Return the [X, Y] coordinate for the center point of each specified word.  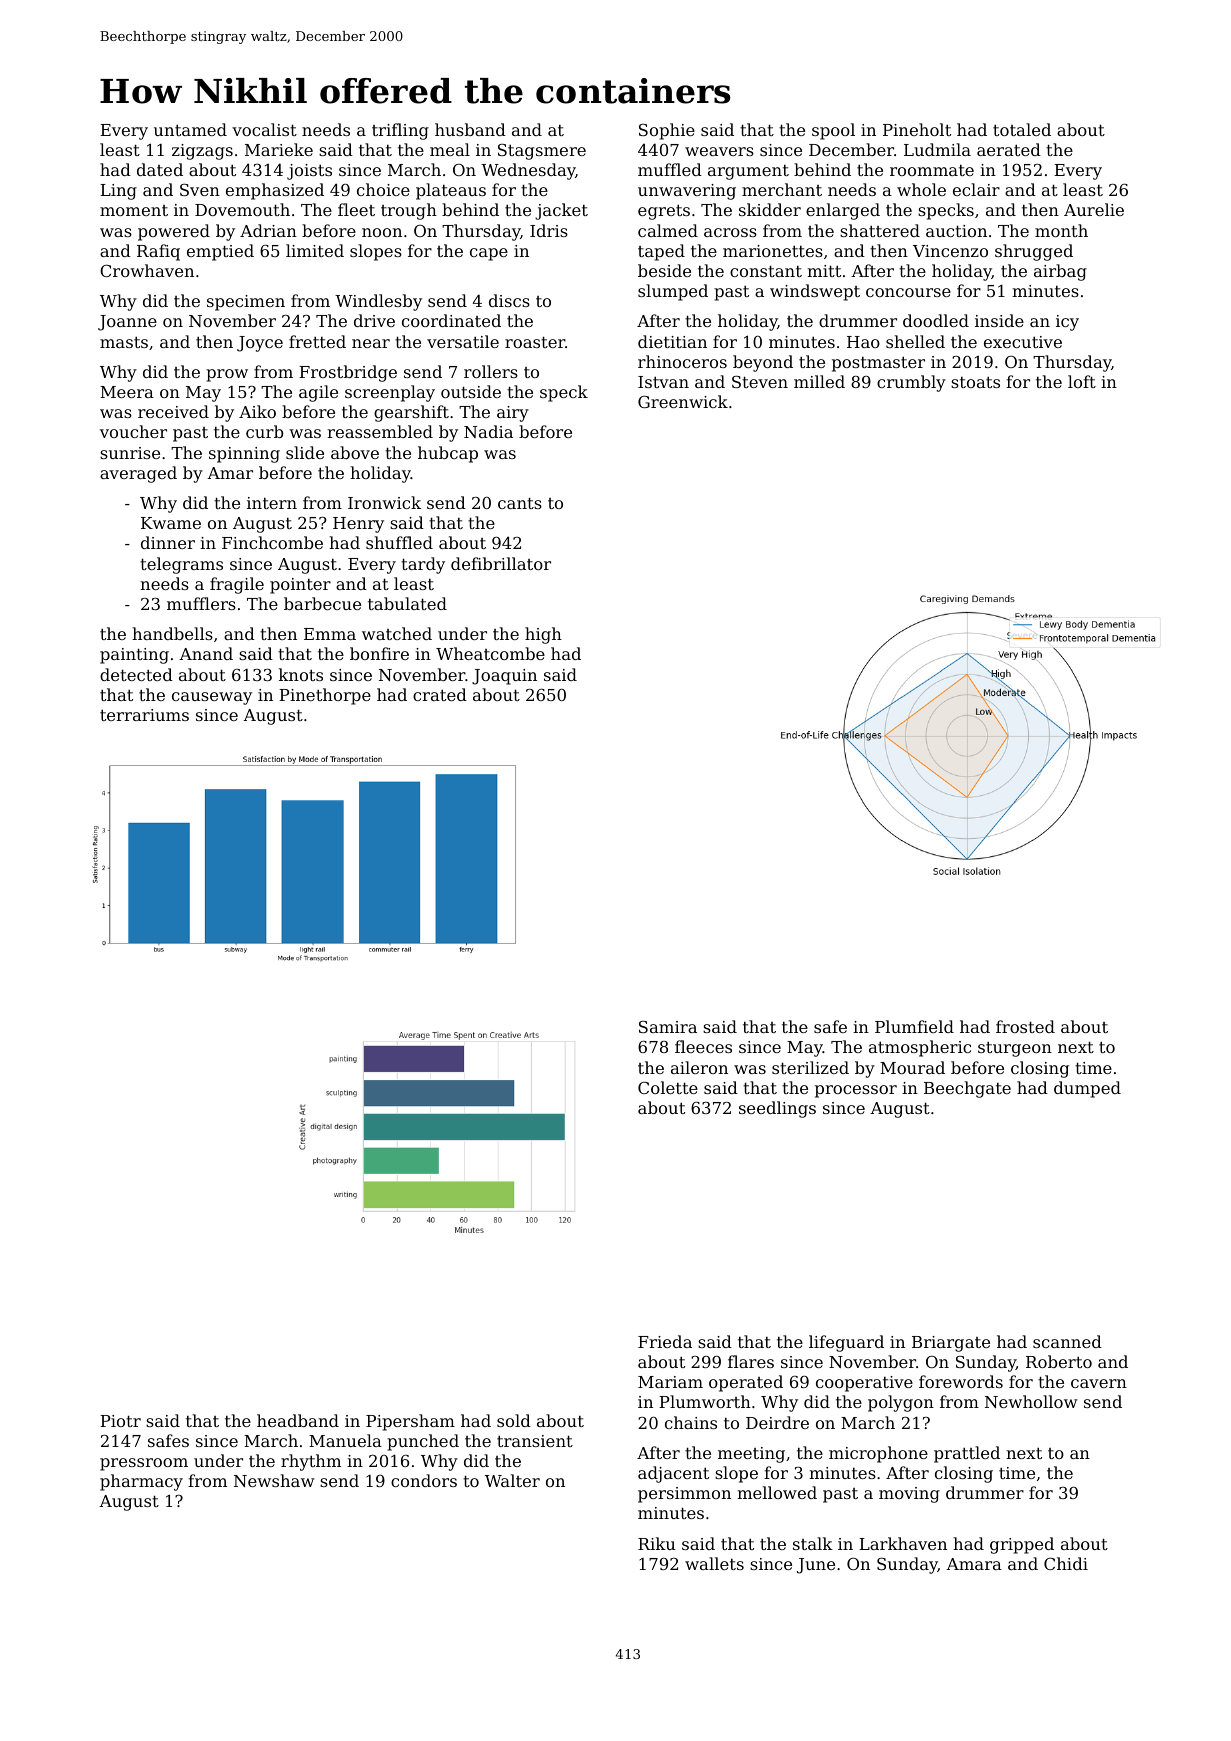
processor [856, 1091]
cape [489, 254]
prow [227, 375]
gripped [1022, 1545]
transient [535, 1441]
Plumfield [914, 1026]
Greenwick [683, 401]
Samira [668, 1027]
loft [1082, 381]
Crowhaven [147, 270]
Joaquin [504, 677]
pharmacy [141, 1482]
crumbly [911, 383]
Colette [668, 1087]
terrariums [144, 715]
